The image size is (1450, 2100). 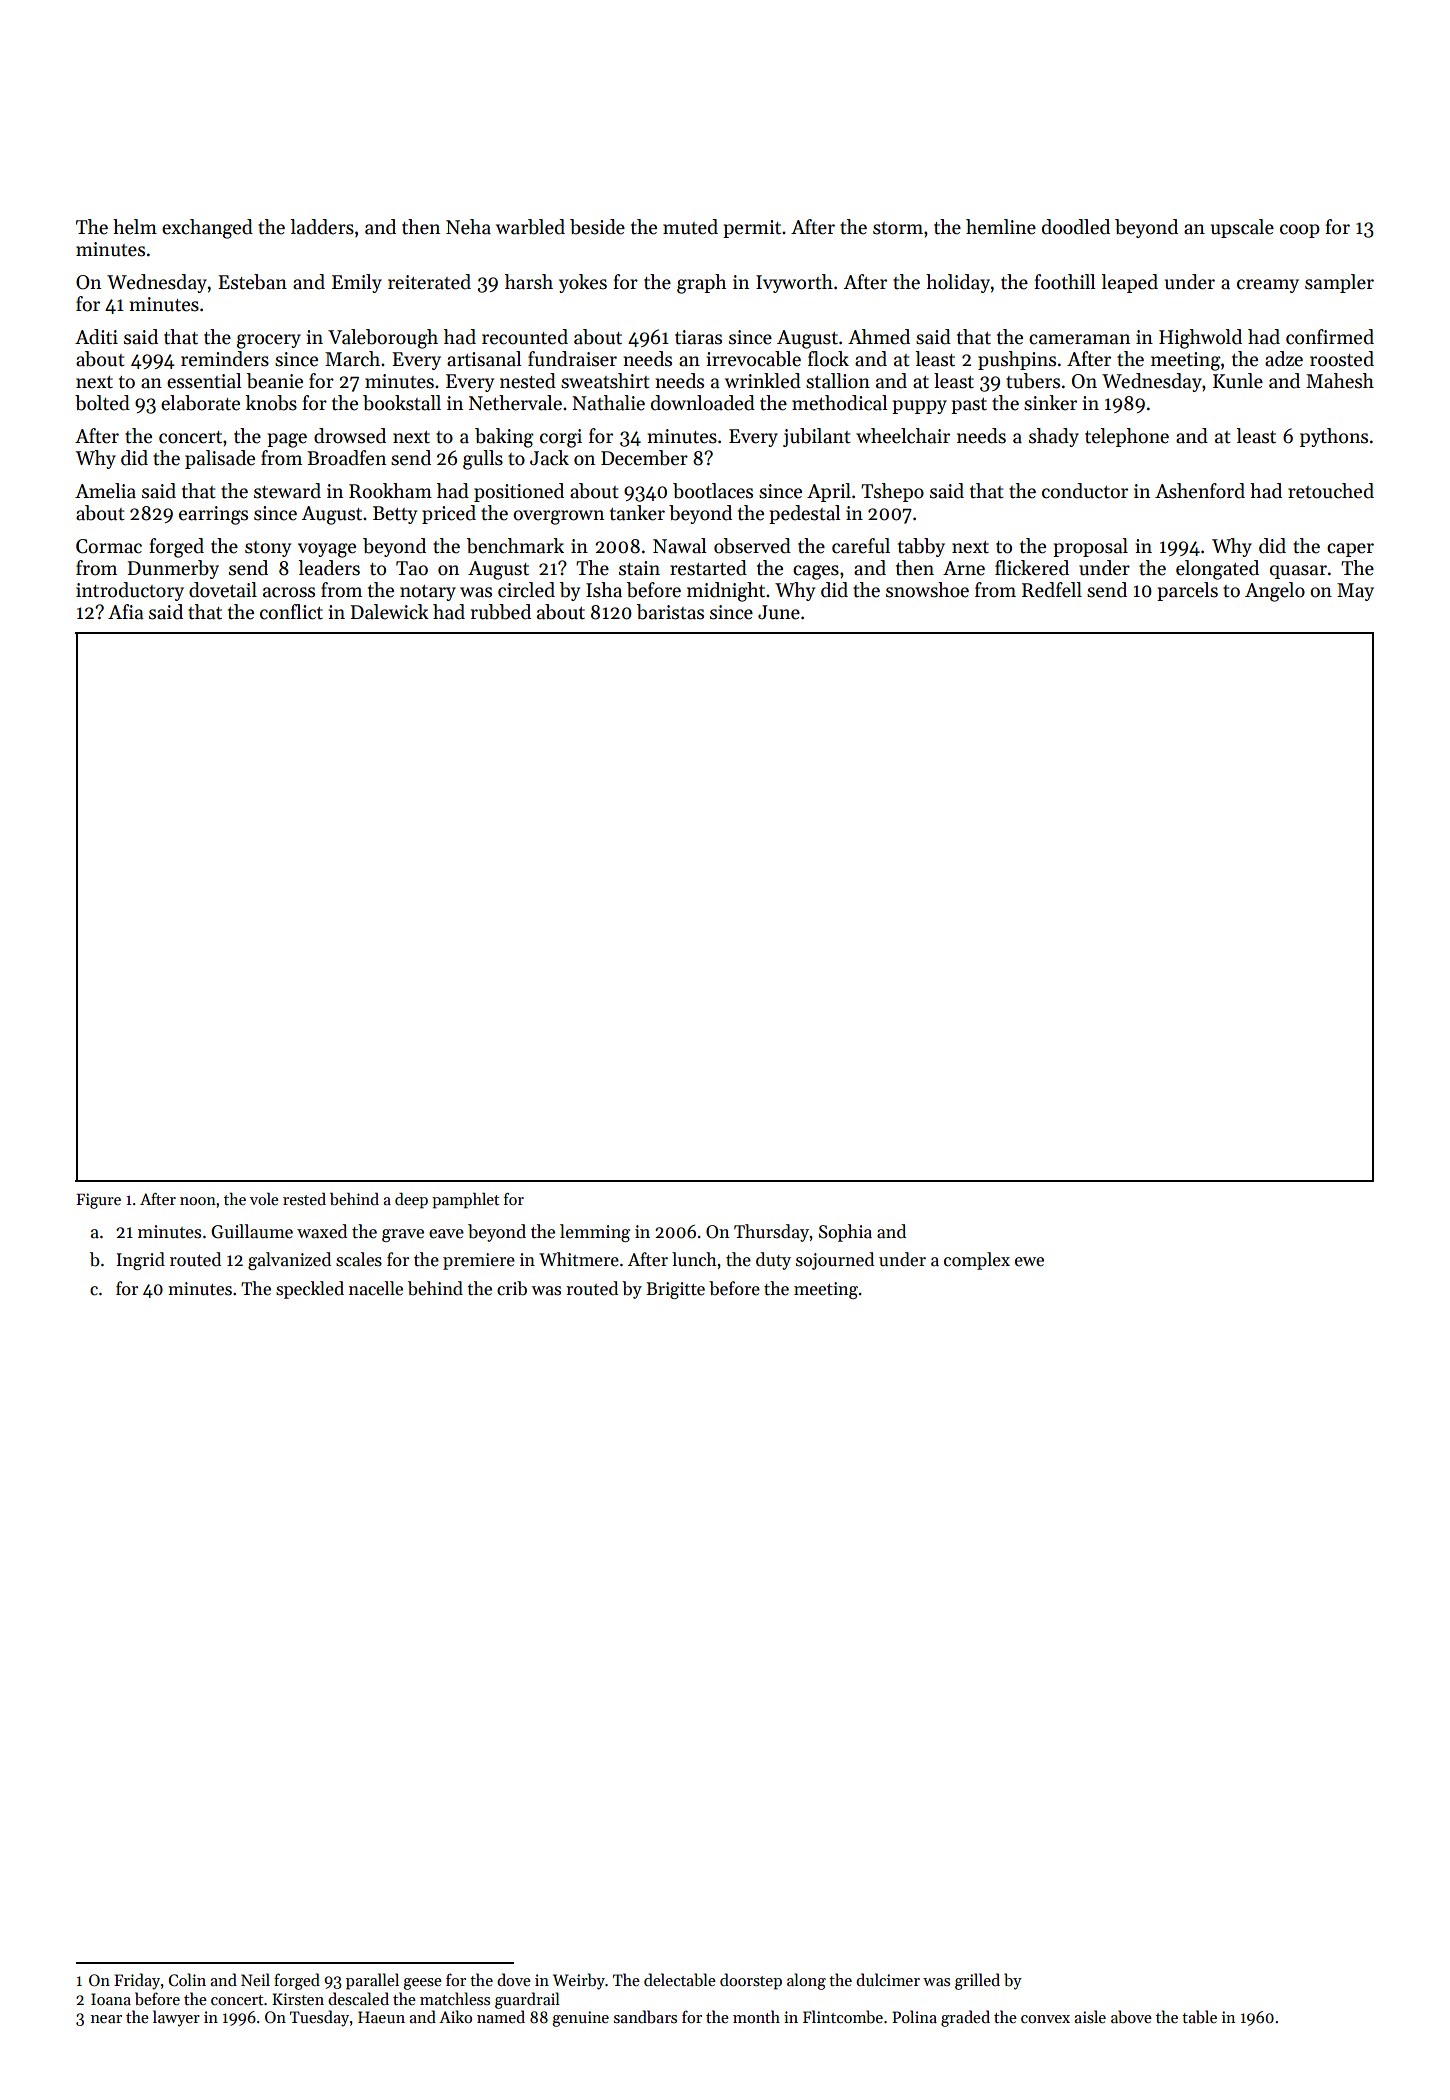 I want to click on Afia, so click(x=126, y=612).
